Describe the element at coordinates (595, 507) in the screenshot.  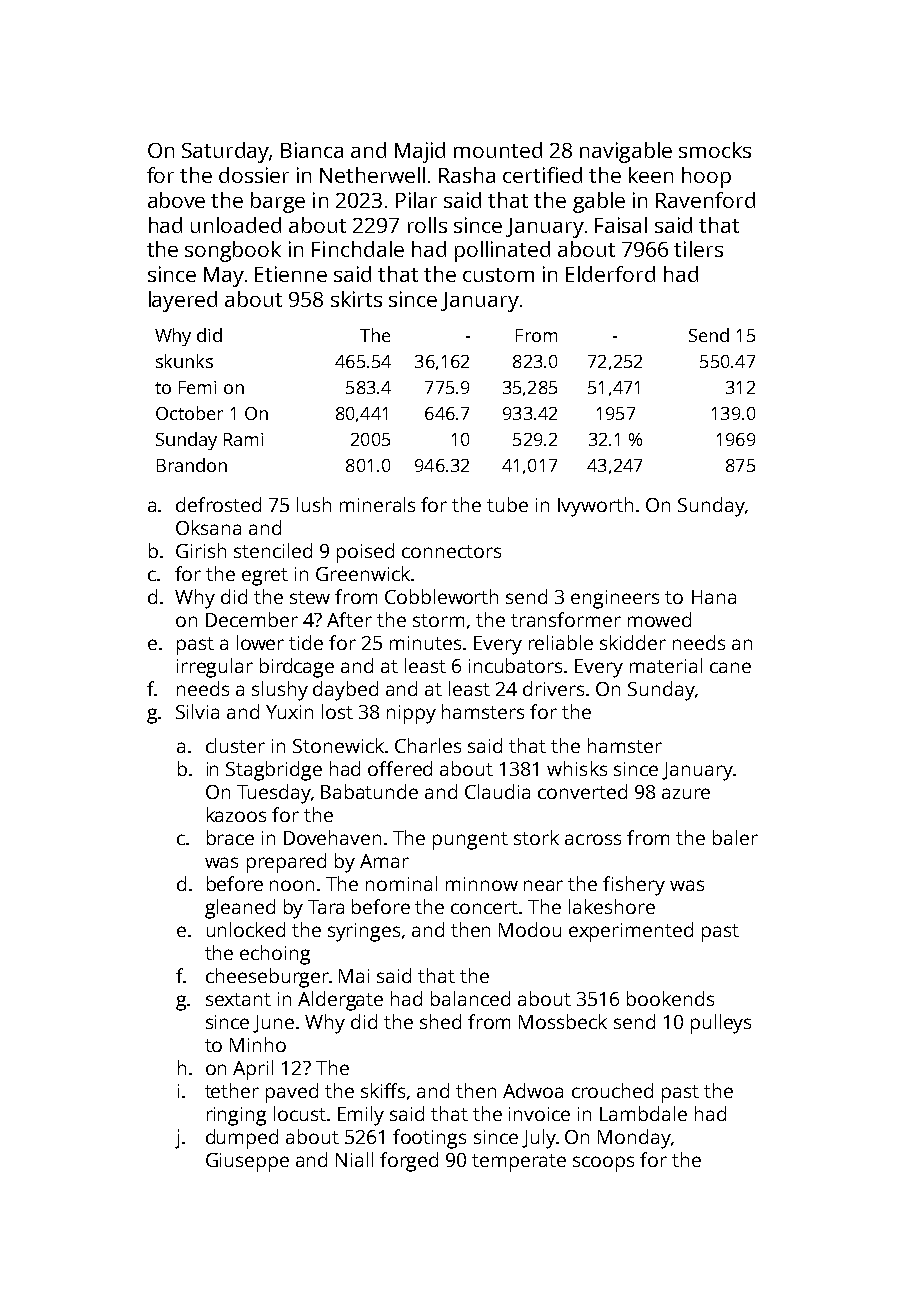
I see `Ivyworth` at that location.
